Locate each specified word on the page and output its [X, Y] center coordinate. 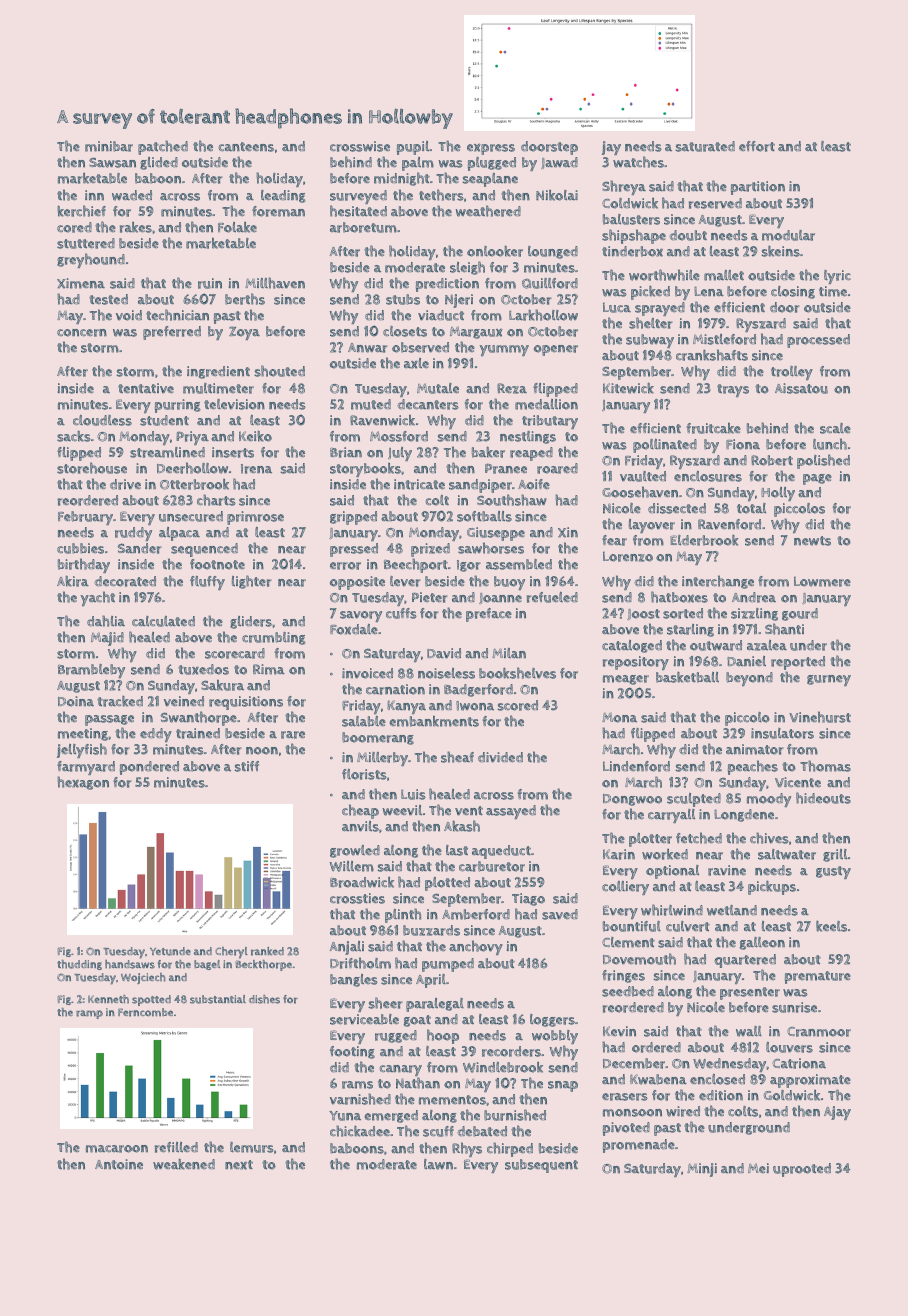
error [345, 566]
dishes [264, 999]
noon [262, 751]
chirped [510, 1149]
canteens [246, 147]
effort [757, 146]
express [491, 149]
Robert [772, 460]
